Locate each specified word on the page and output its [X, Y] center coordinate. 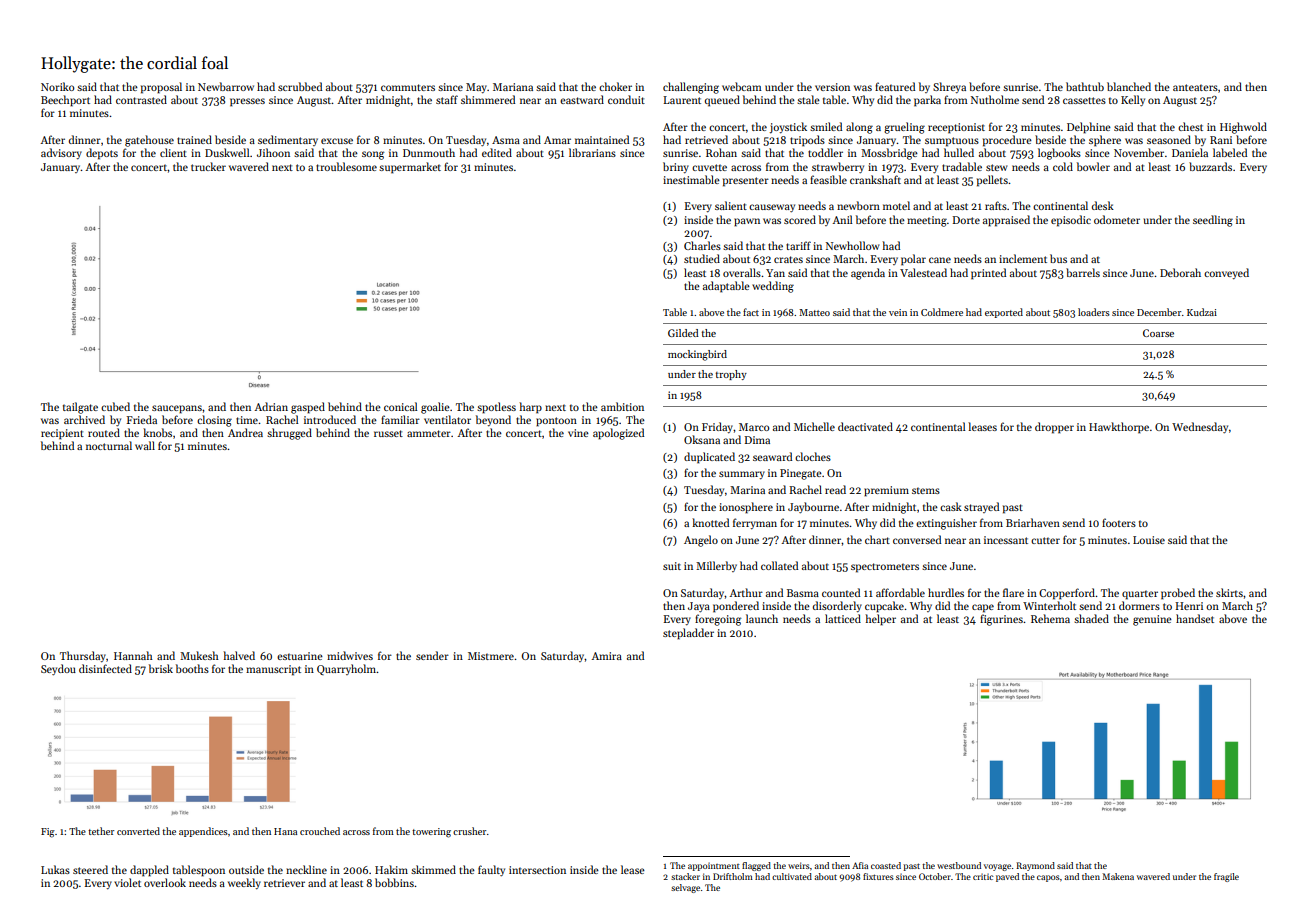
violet [127, 882]
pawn [747, 222]
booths [192, 668]
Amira [606, 656]
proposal [161, 88]
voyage [997, 867]
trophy [731, 375]
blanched [1129, 86]
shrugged [289, 434]
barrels [1083, 272]
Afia [860, 865]
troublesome [346, 166]
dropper [1054, 428]
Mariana [513, 87]
